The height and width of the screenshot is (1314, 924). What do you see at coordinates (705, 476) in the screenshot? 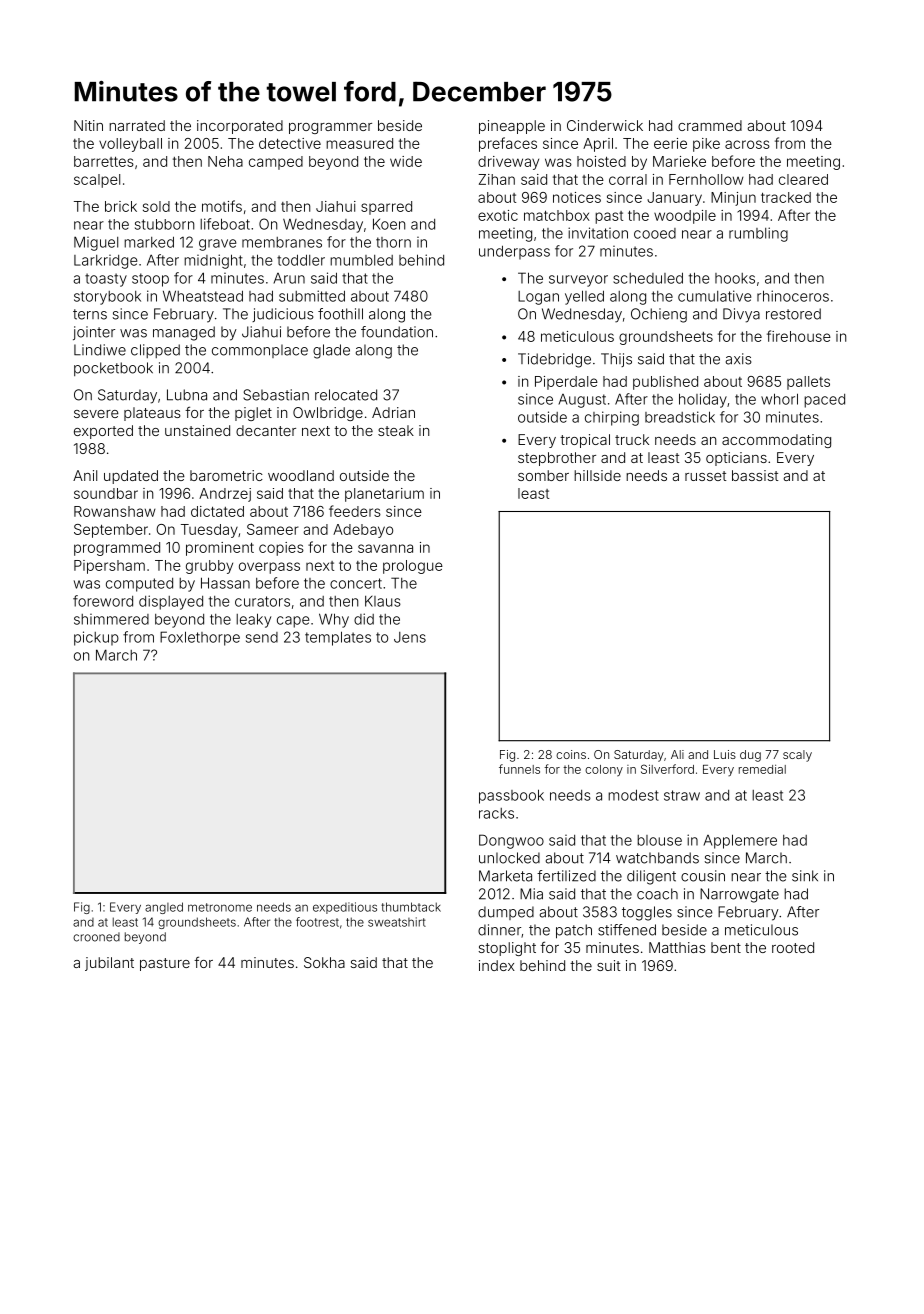
I see `russet` at bounding box center [705, 476].
